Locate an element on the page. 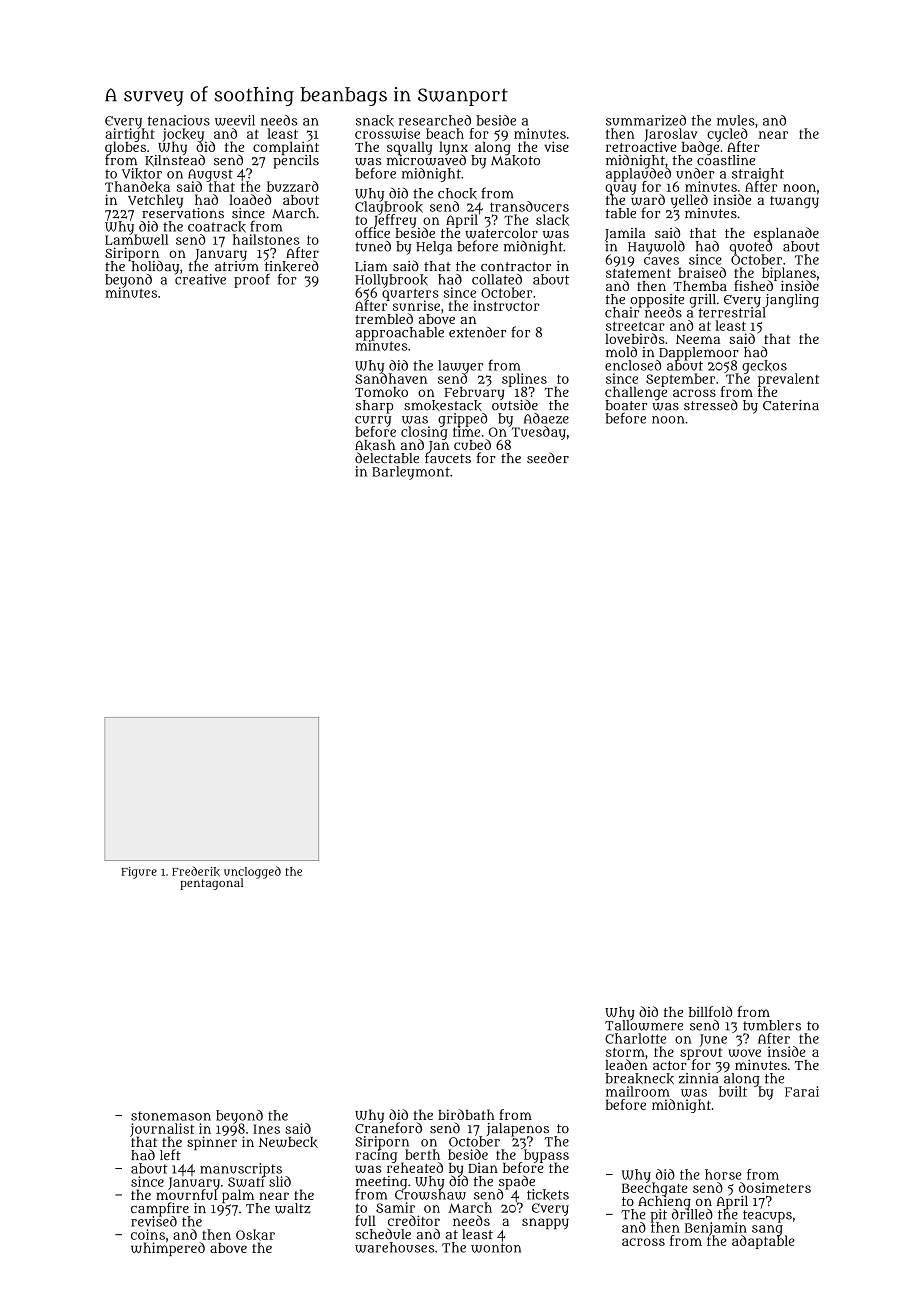  horse is located at coordinates (723, 1174).
